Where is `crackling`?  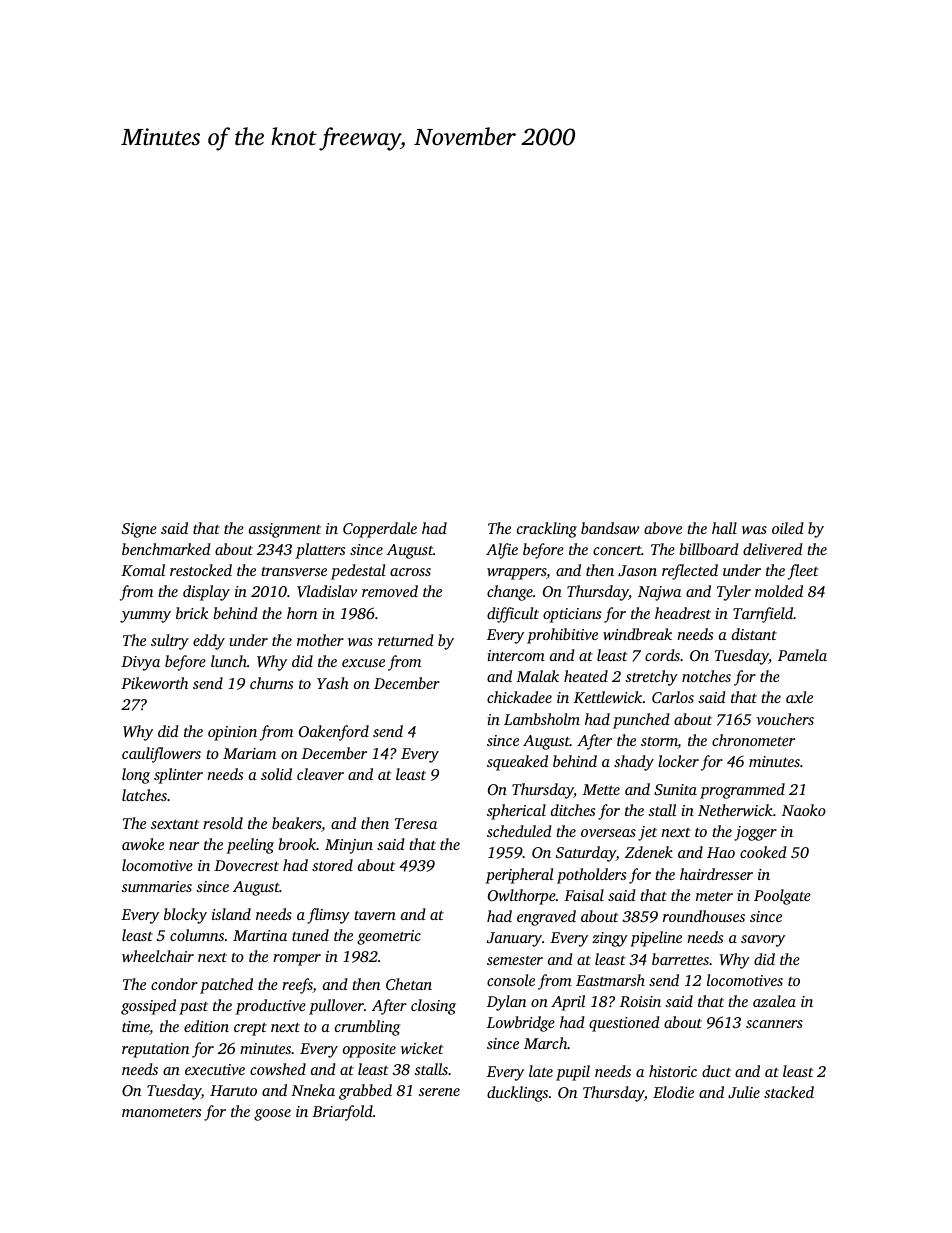
crackling is located at coordinates (547, 530).
